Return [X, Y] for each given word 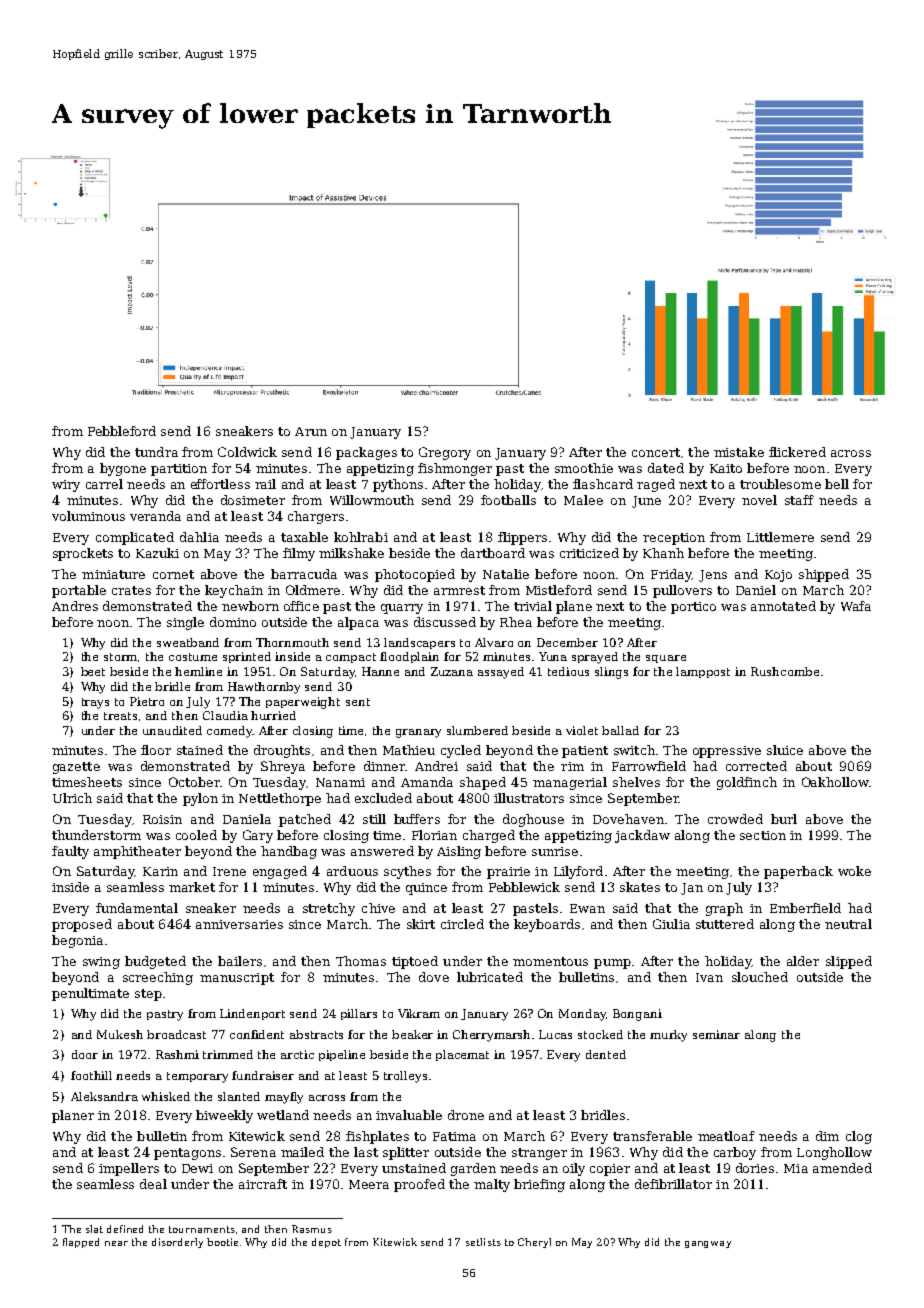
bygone [123, 469]
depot [326, 1243]
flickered [797, 452]
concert [656, 452]
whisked [166, 1096]
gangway [708, 1244]
